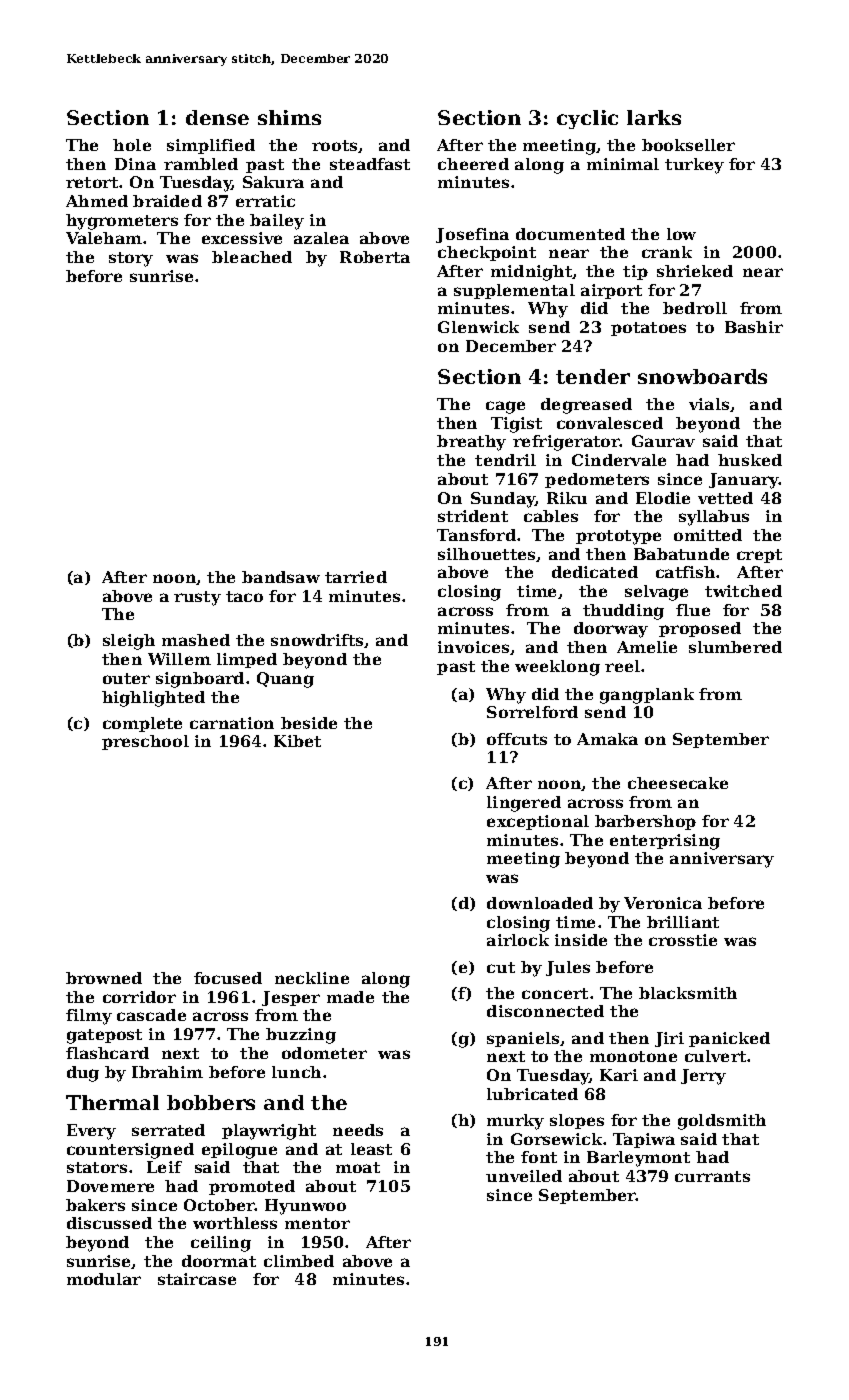 The height and width of the screenshot is (1400, 849). Describe the element at coordinates (681, 234) in the screenshot. I see `low` at that location.
